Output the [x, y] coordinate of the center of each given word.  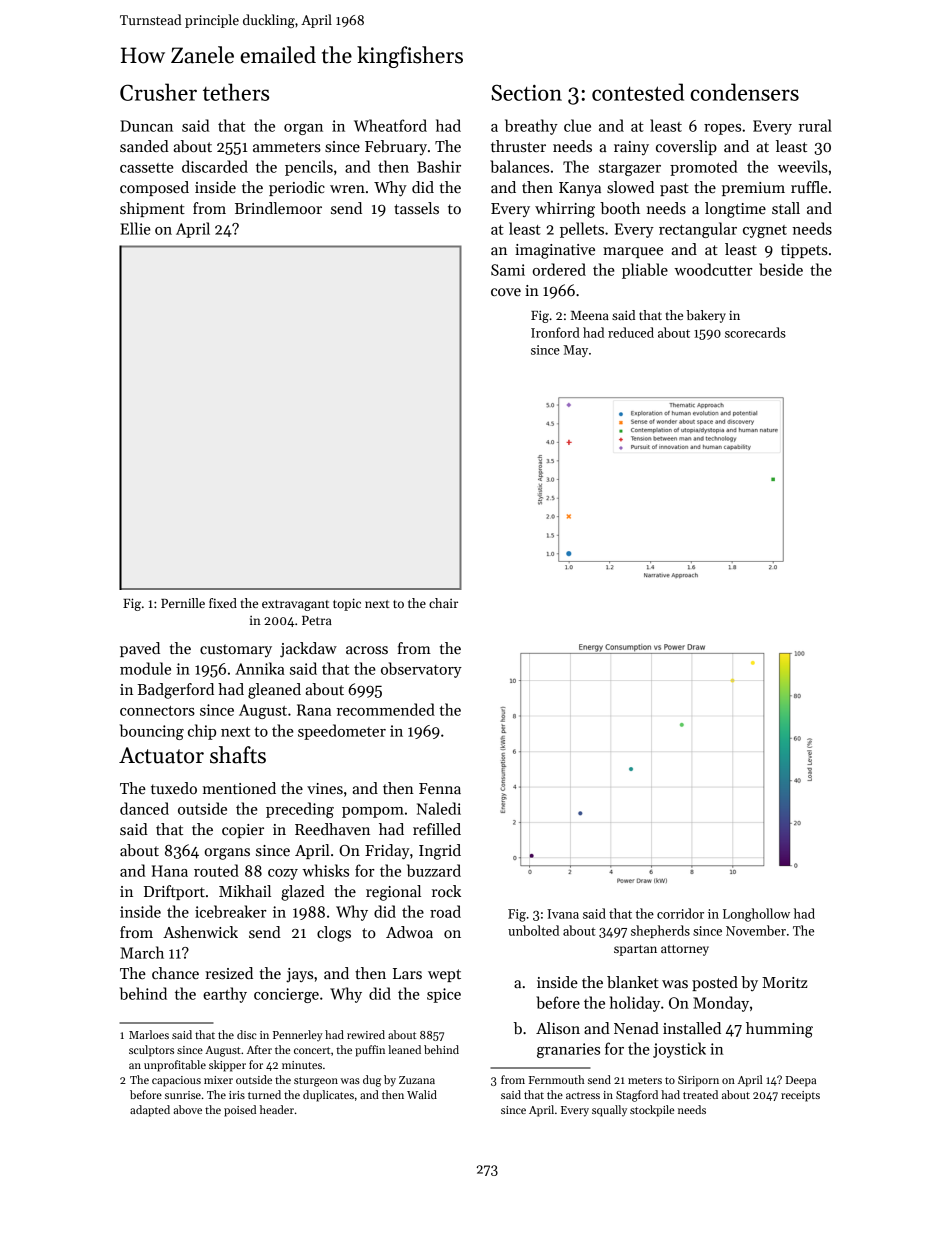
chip [202, 732]
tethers [236, 92]
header [277, 1109]
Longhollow [756, 915]
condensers [744, 92]
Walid [422, 1094]
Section [526, 92]
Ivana [563, 914]
